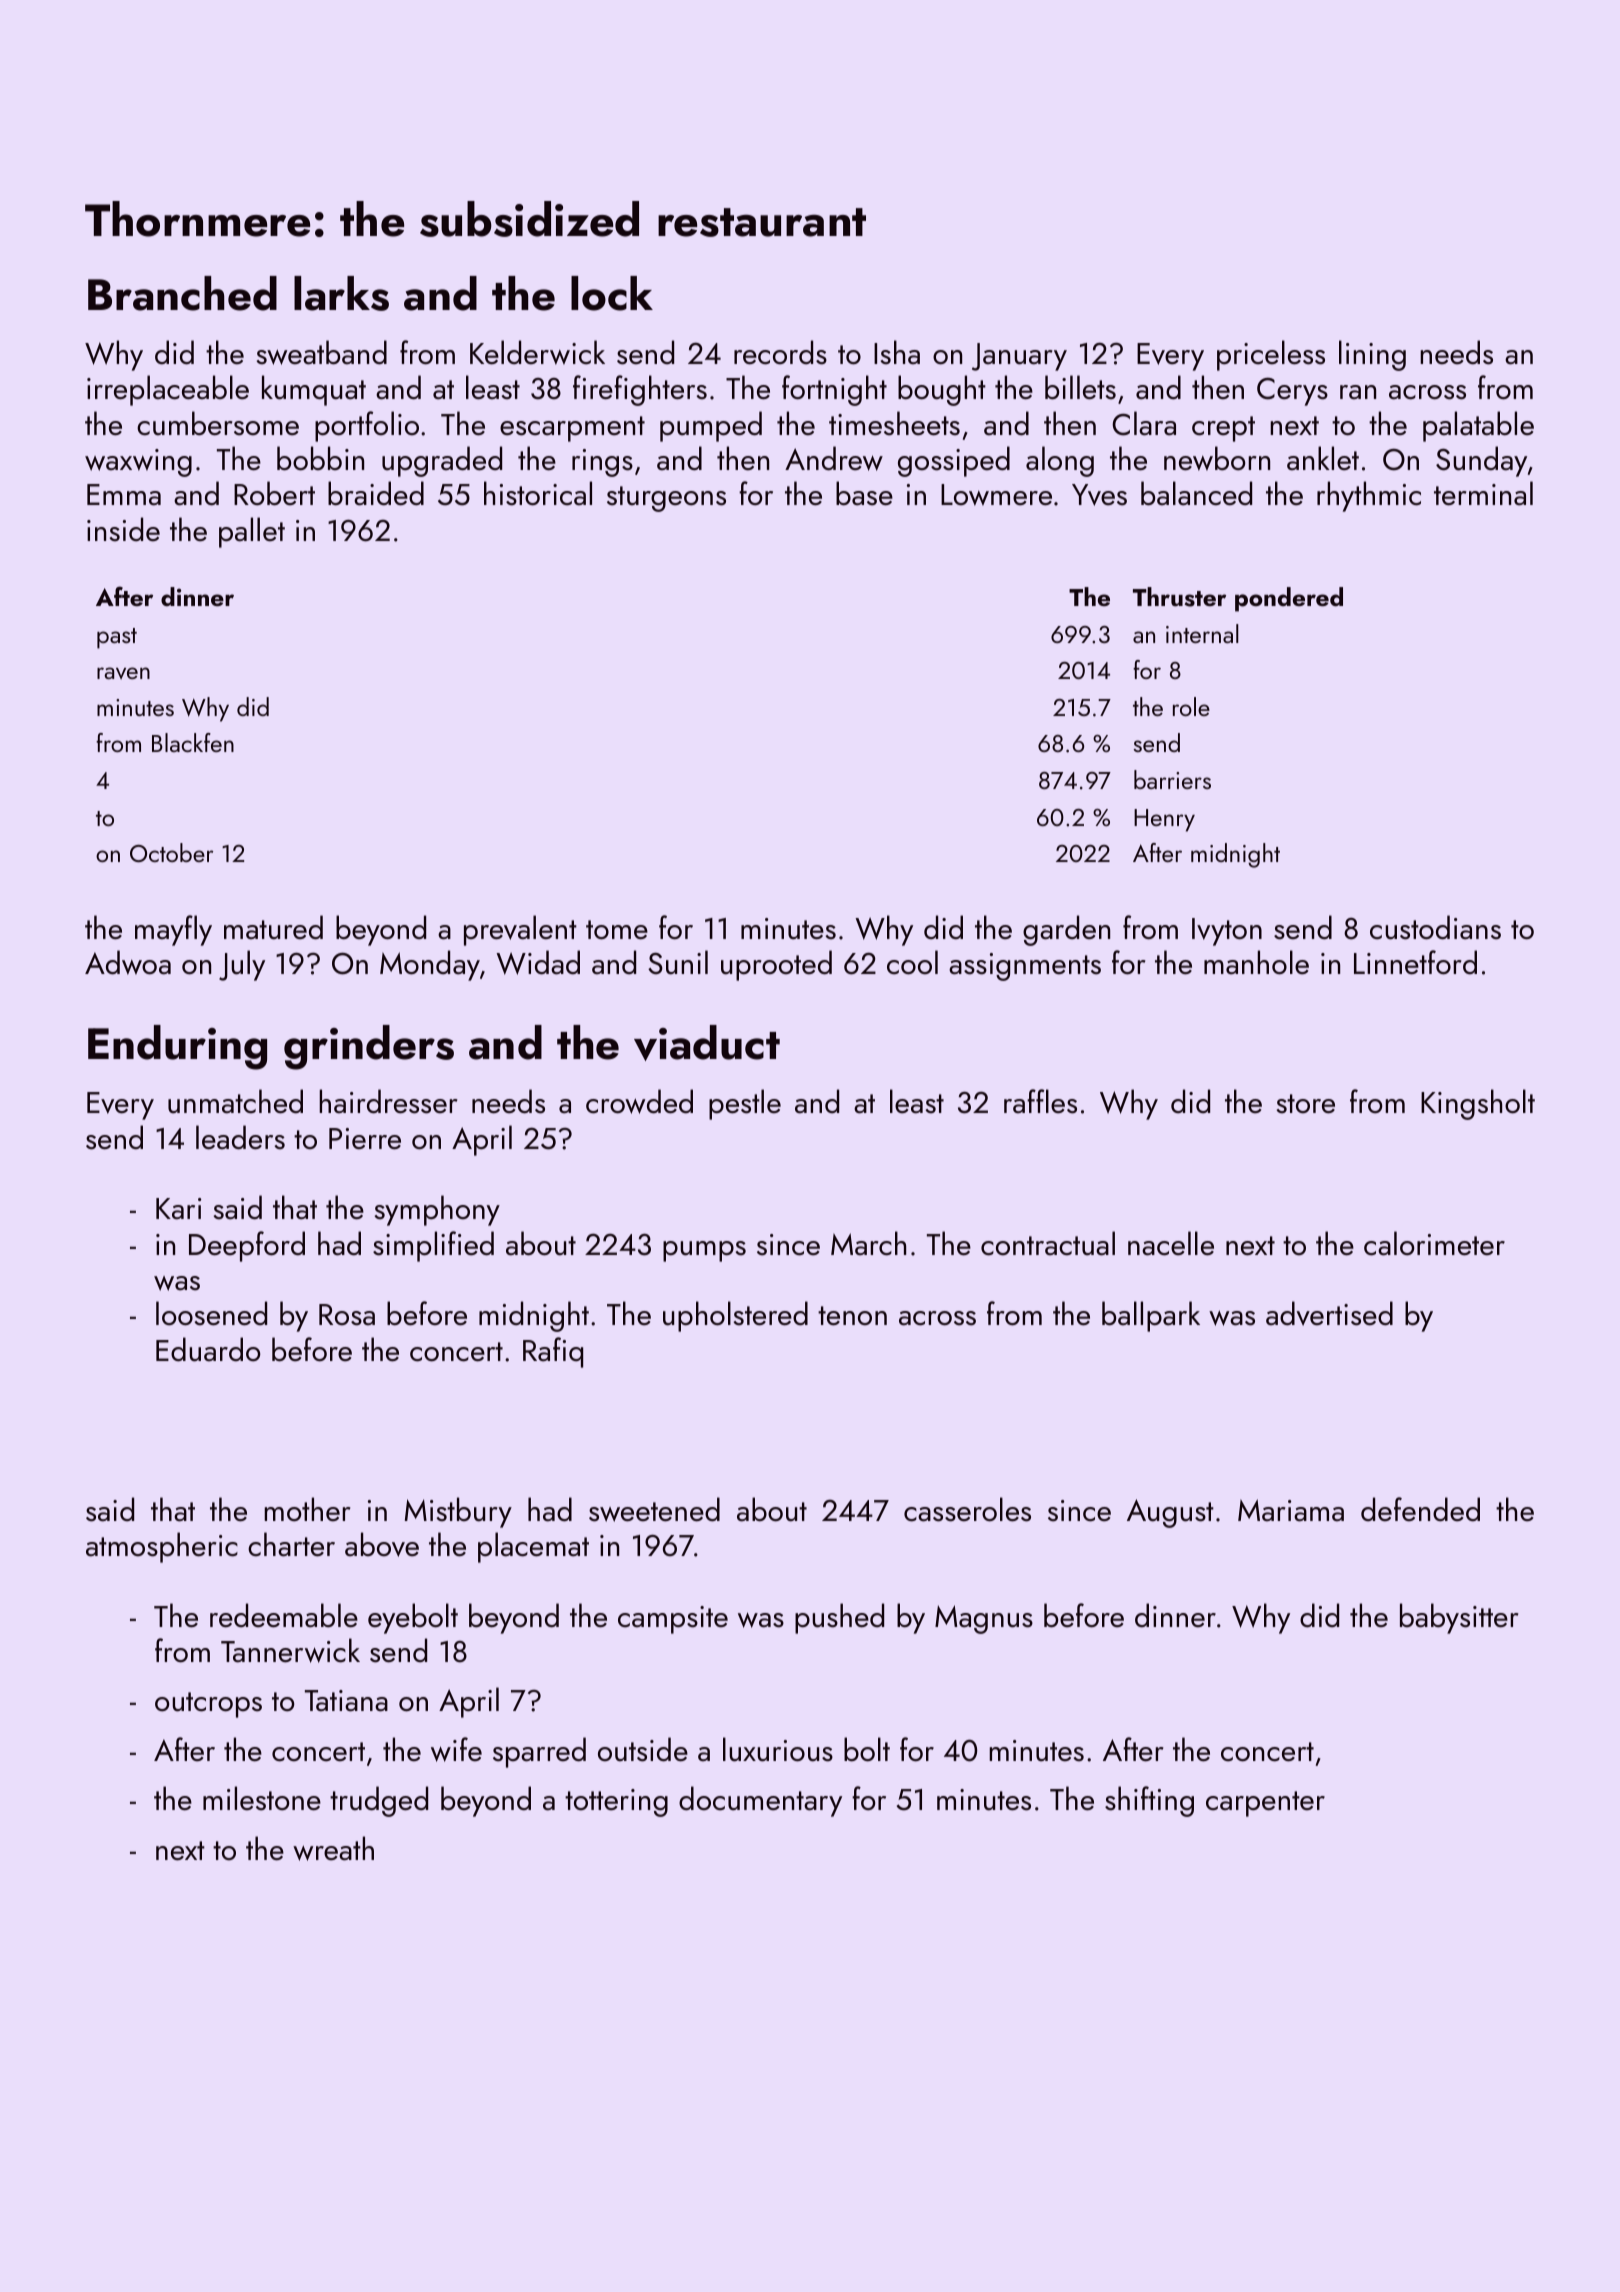  Describe the element at coordinates (240, 1137) in the screenshot. I see `leaders` at that location.
